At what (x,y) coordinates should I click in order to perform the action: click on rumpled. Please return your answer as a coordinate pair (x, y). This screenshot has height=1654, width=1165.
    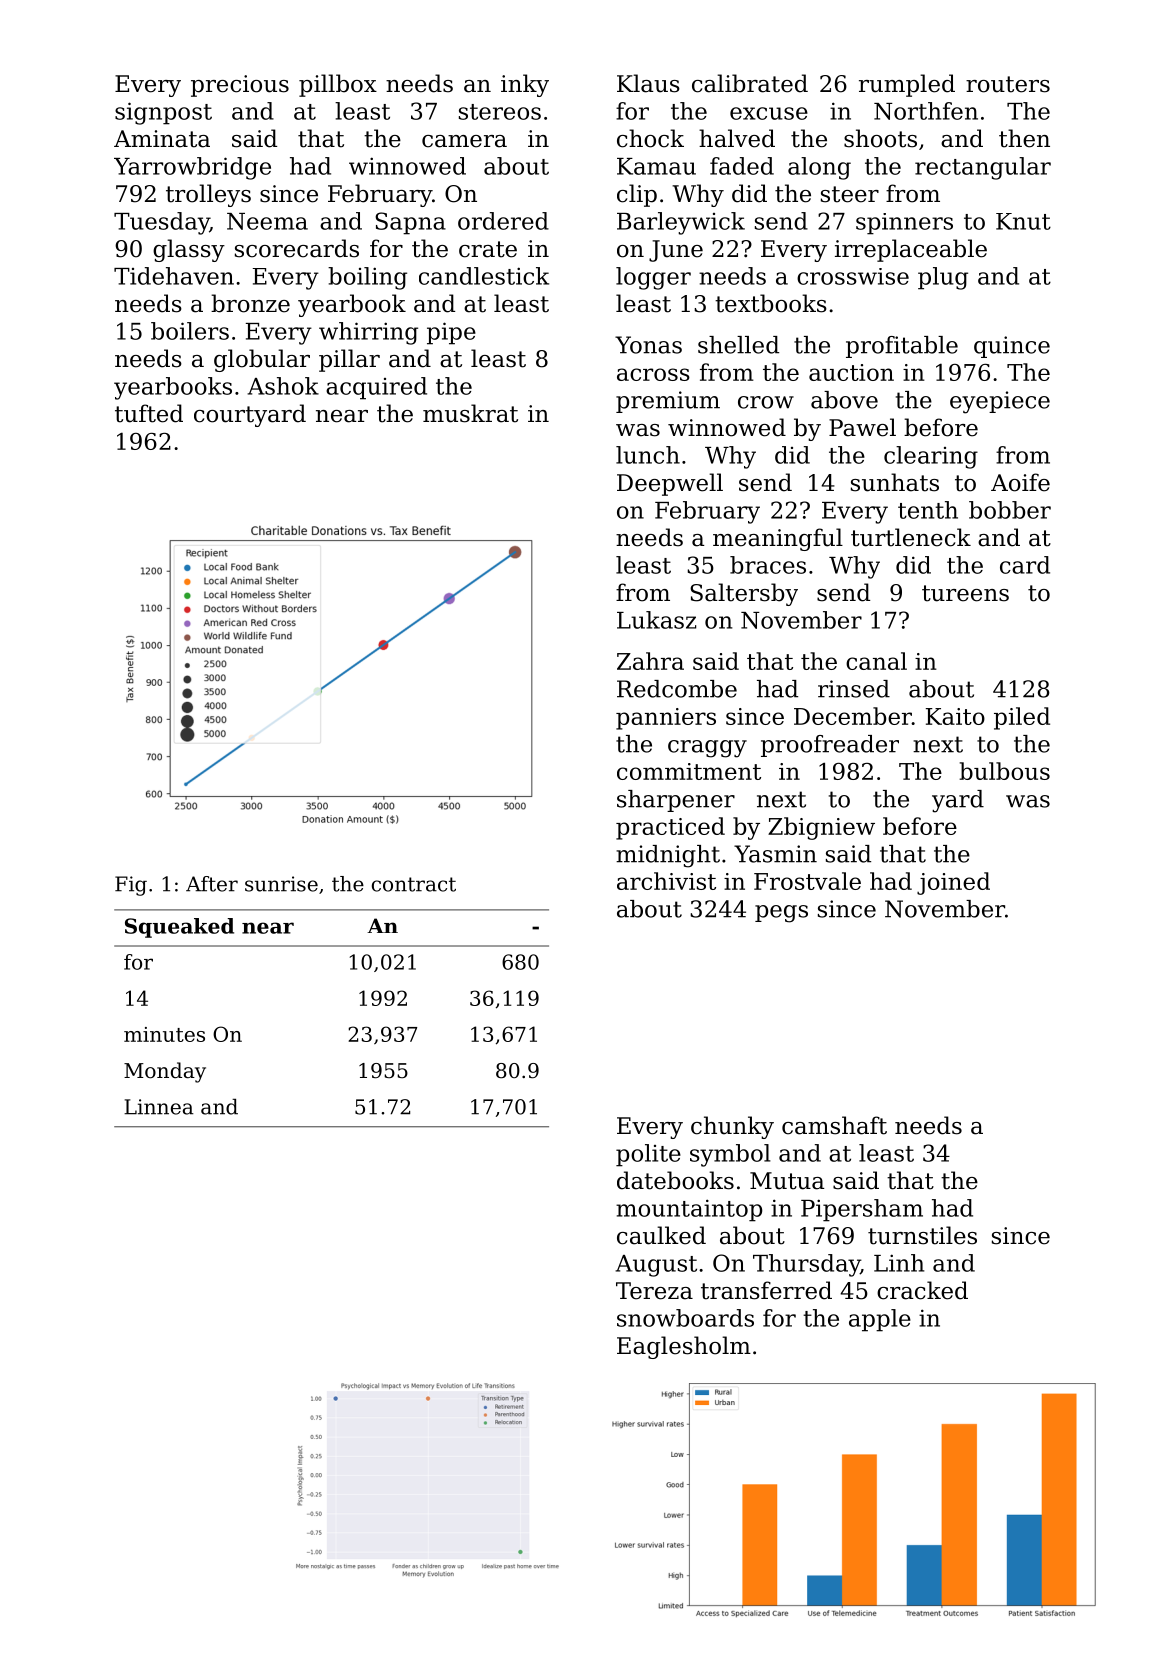
    Looking at the image, I should click on (907, 85).
